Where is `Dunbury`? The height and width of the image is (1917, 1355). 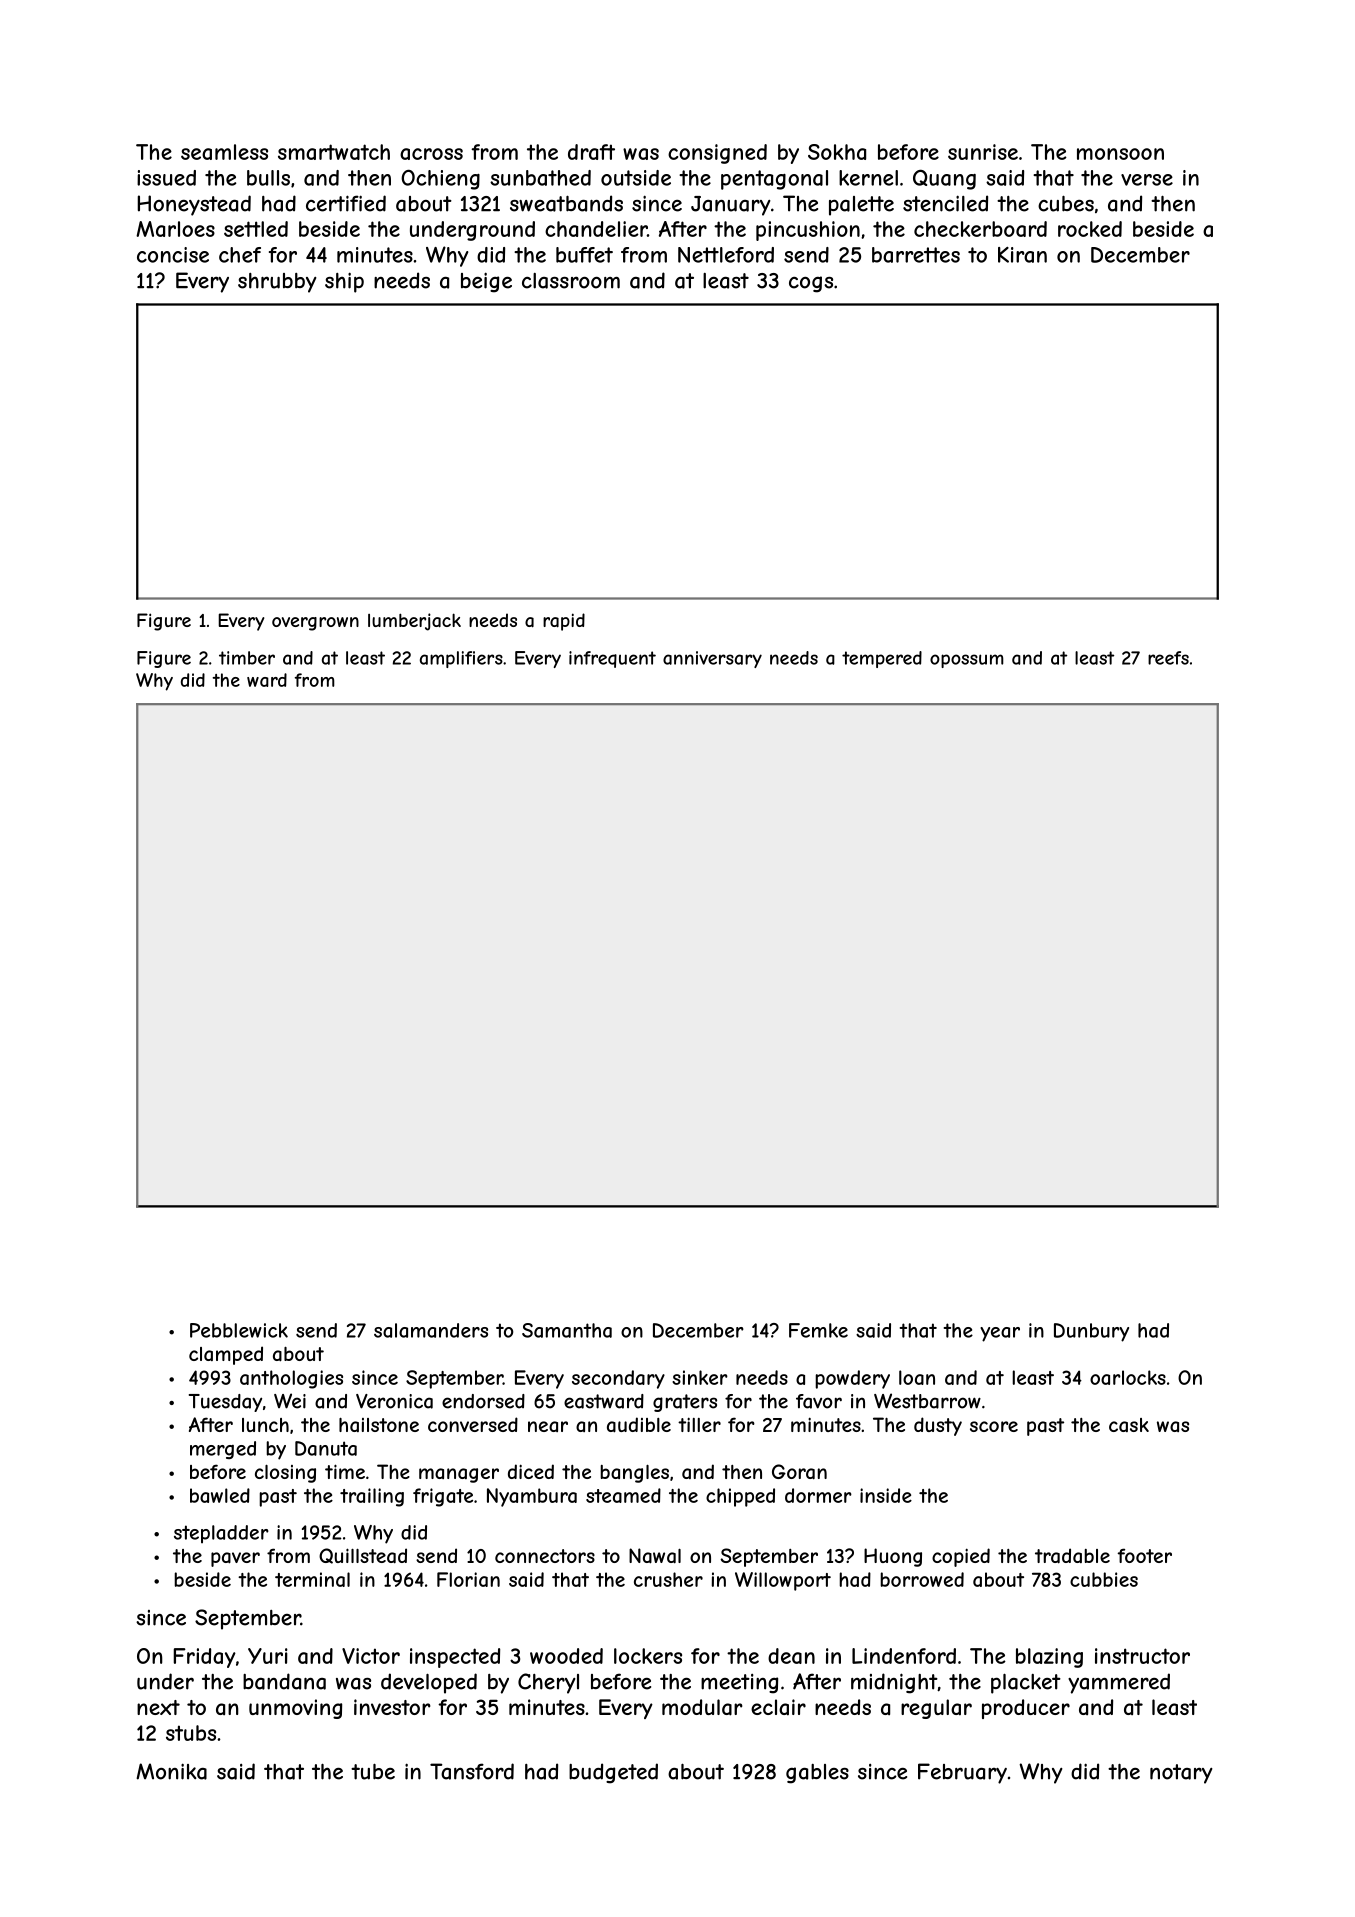 Dunbury is located at coordinates (1091, 1332).
